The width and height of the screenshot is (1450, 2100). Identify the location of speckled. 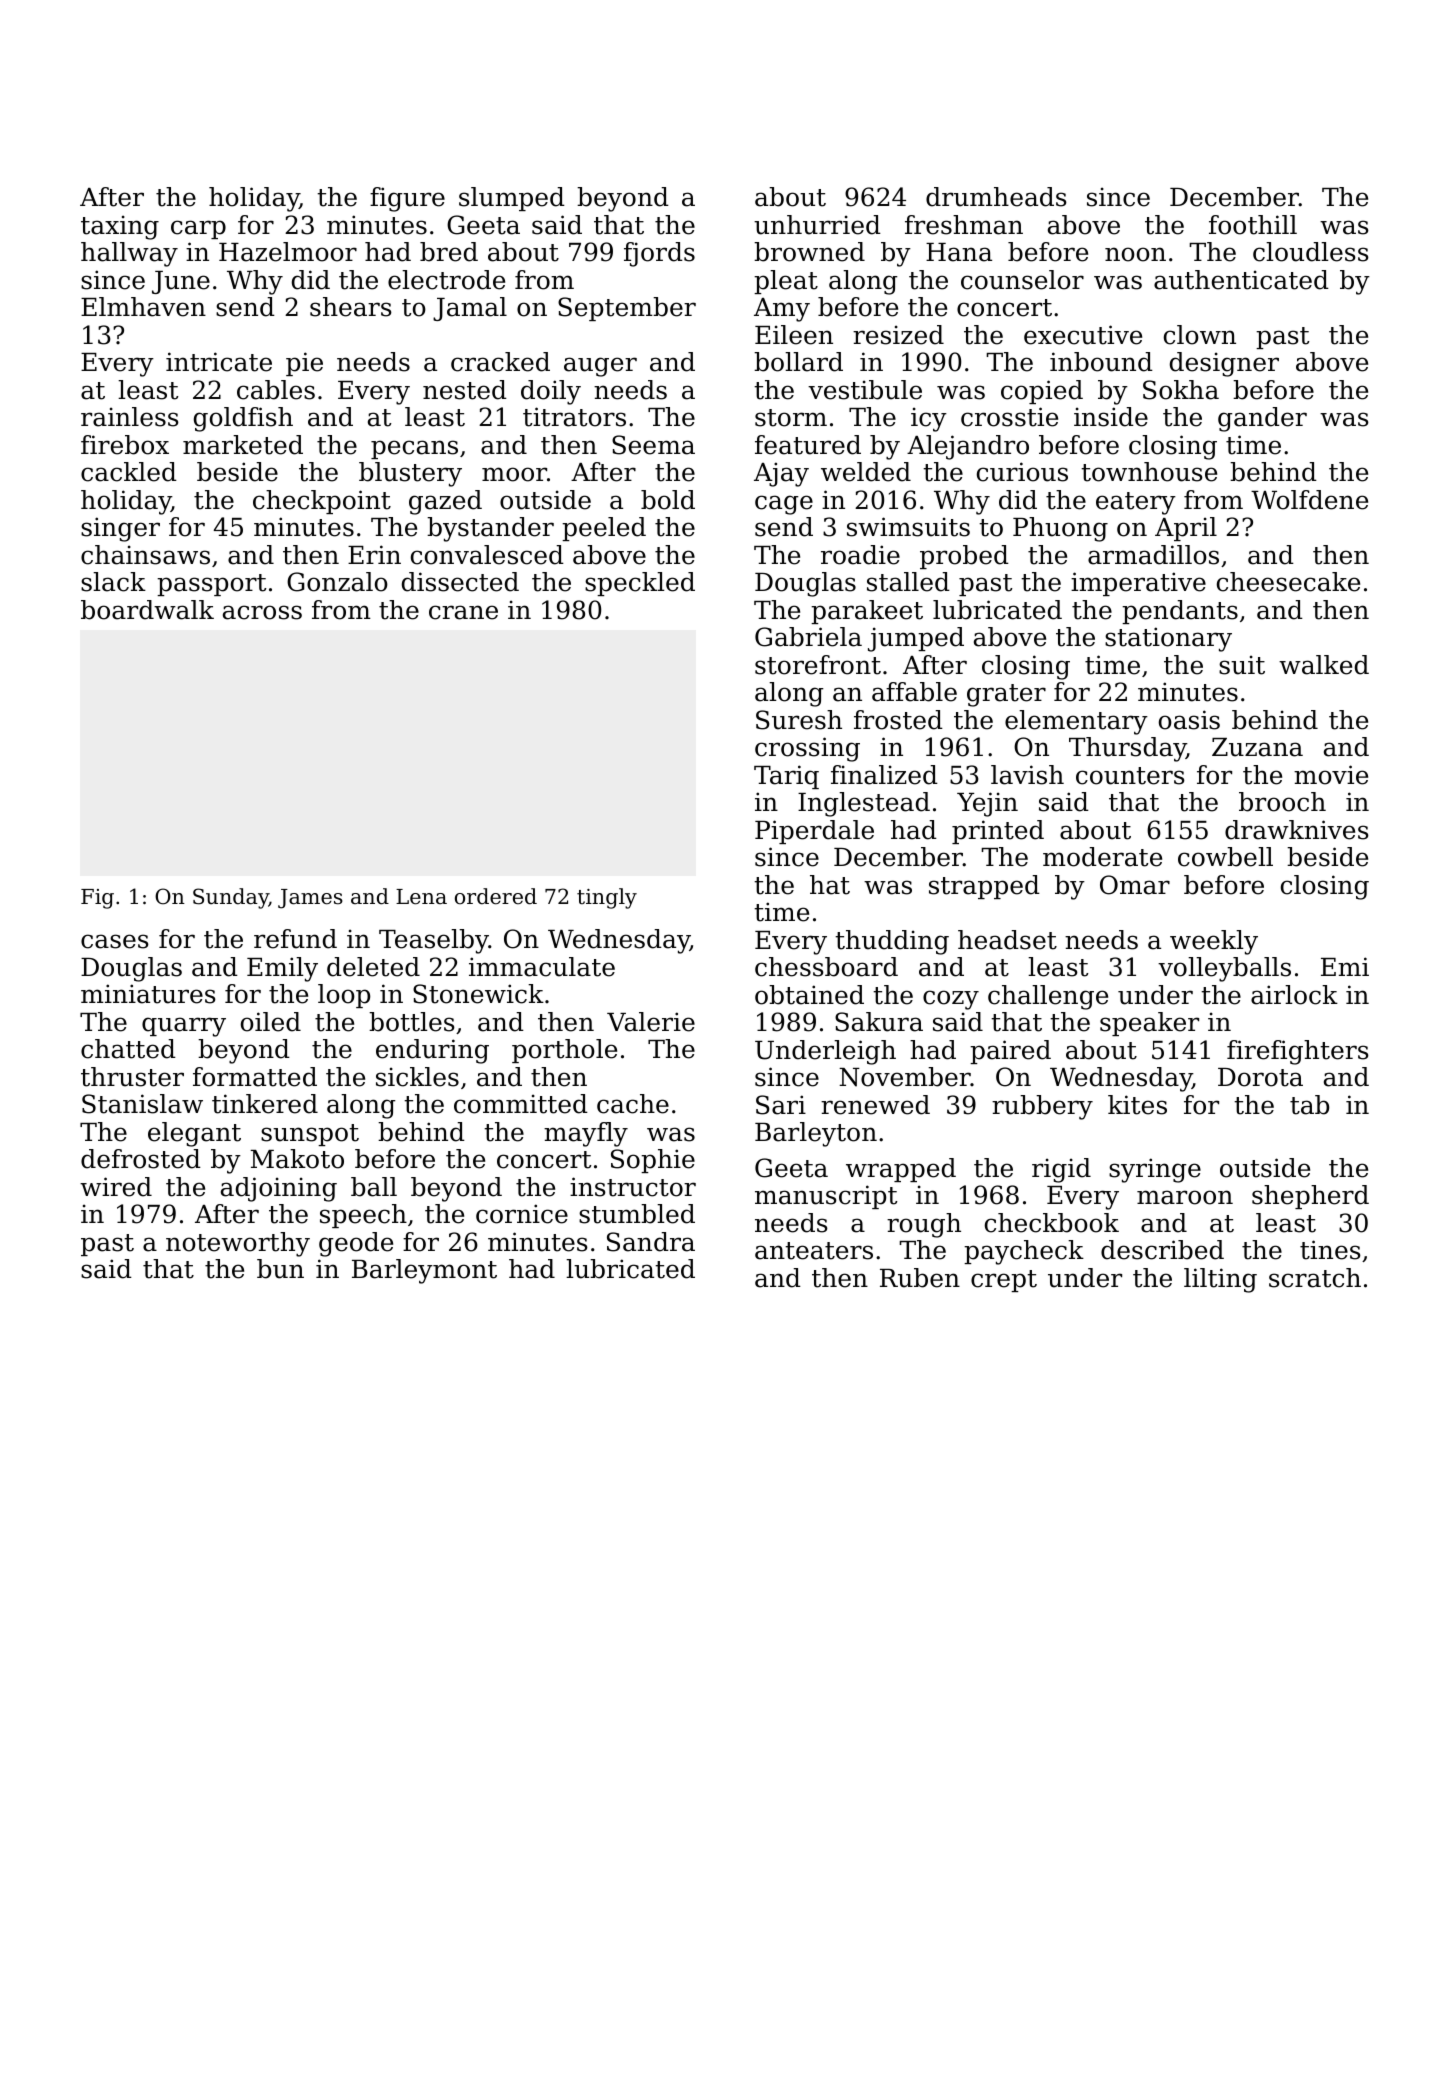
(640, 584).
